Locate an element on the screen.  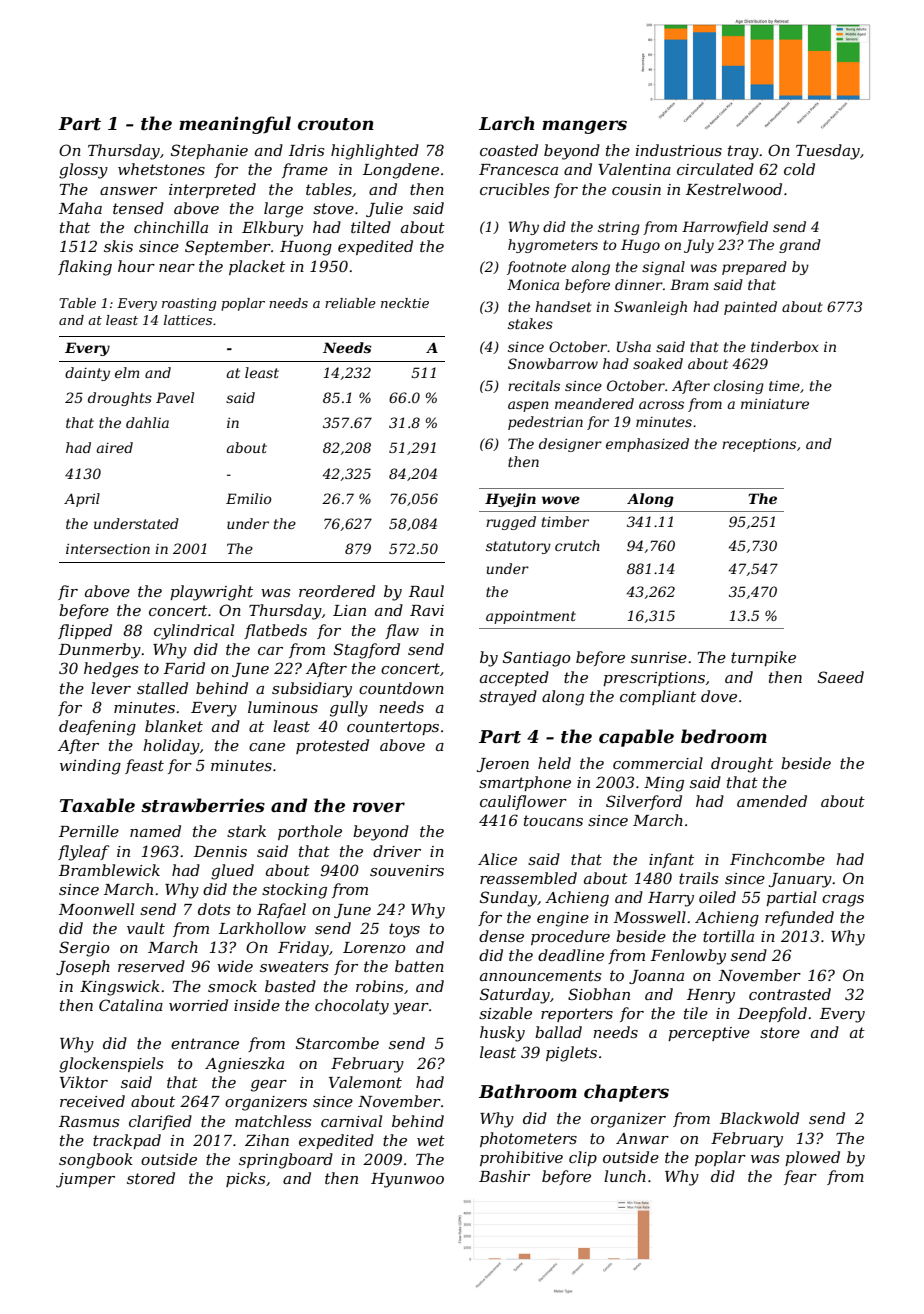
amended is located at coordinates (772, 801).
